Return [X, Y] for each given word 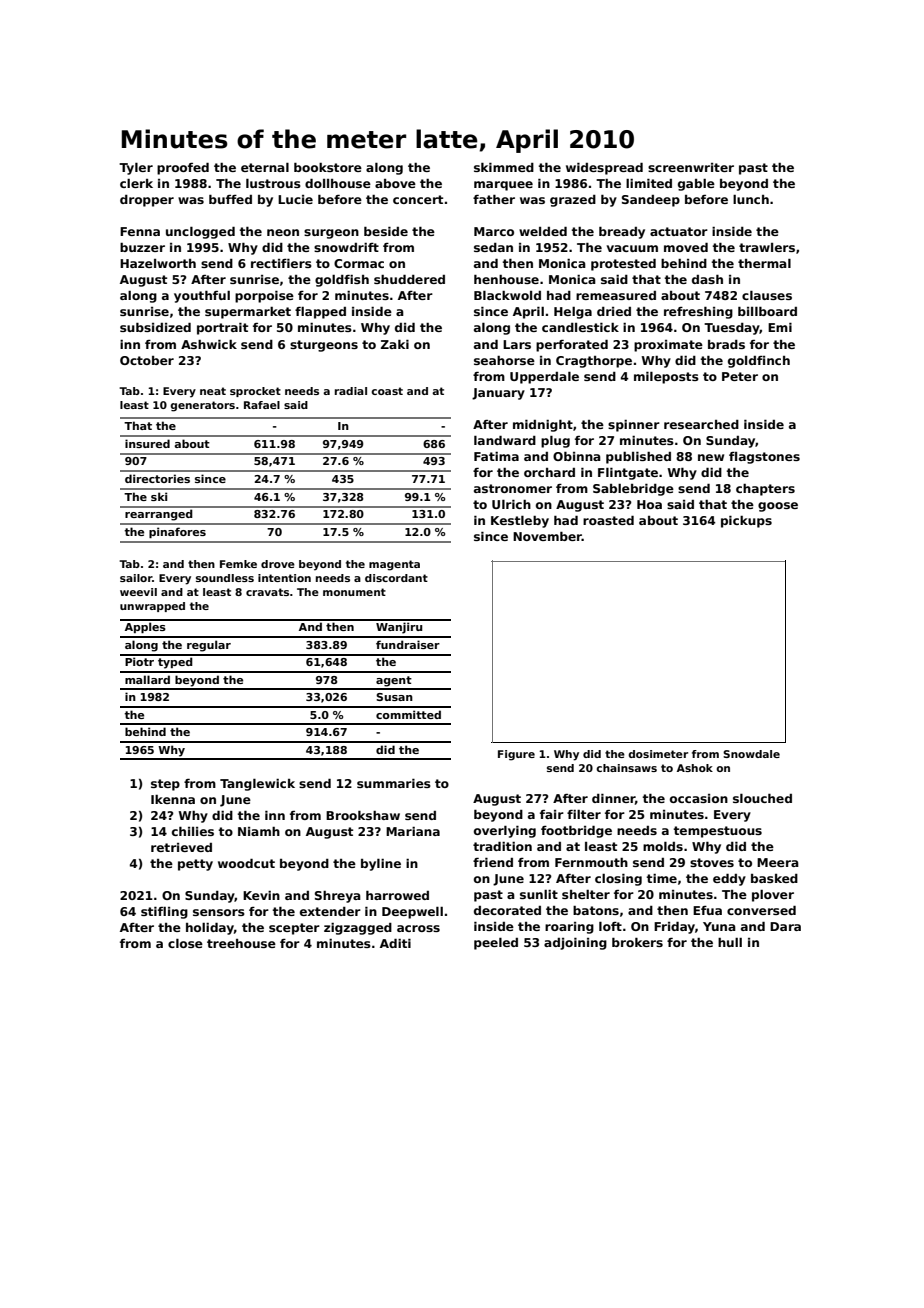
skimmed [504, 167]
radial [351, 391]
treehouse [241, 943]
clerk [136, 183]
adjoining [575, 944]
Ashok [695, 768]
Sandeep [651, 201]
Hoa [649, 504]
